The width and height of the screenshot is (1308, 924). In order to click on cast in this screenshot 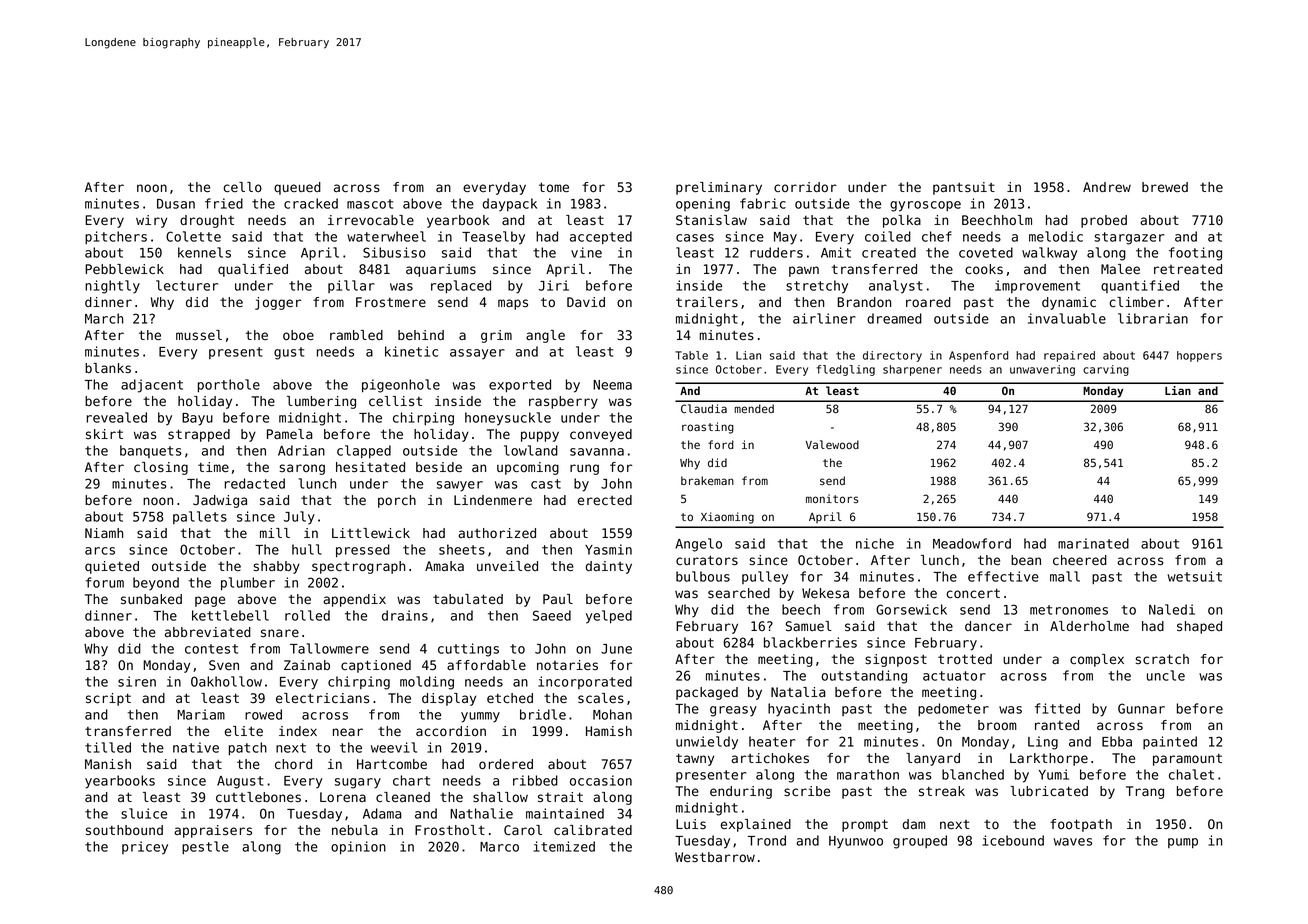, I will do `click(546, 484)`.
